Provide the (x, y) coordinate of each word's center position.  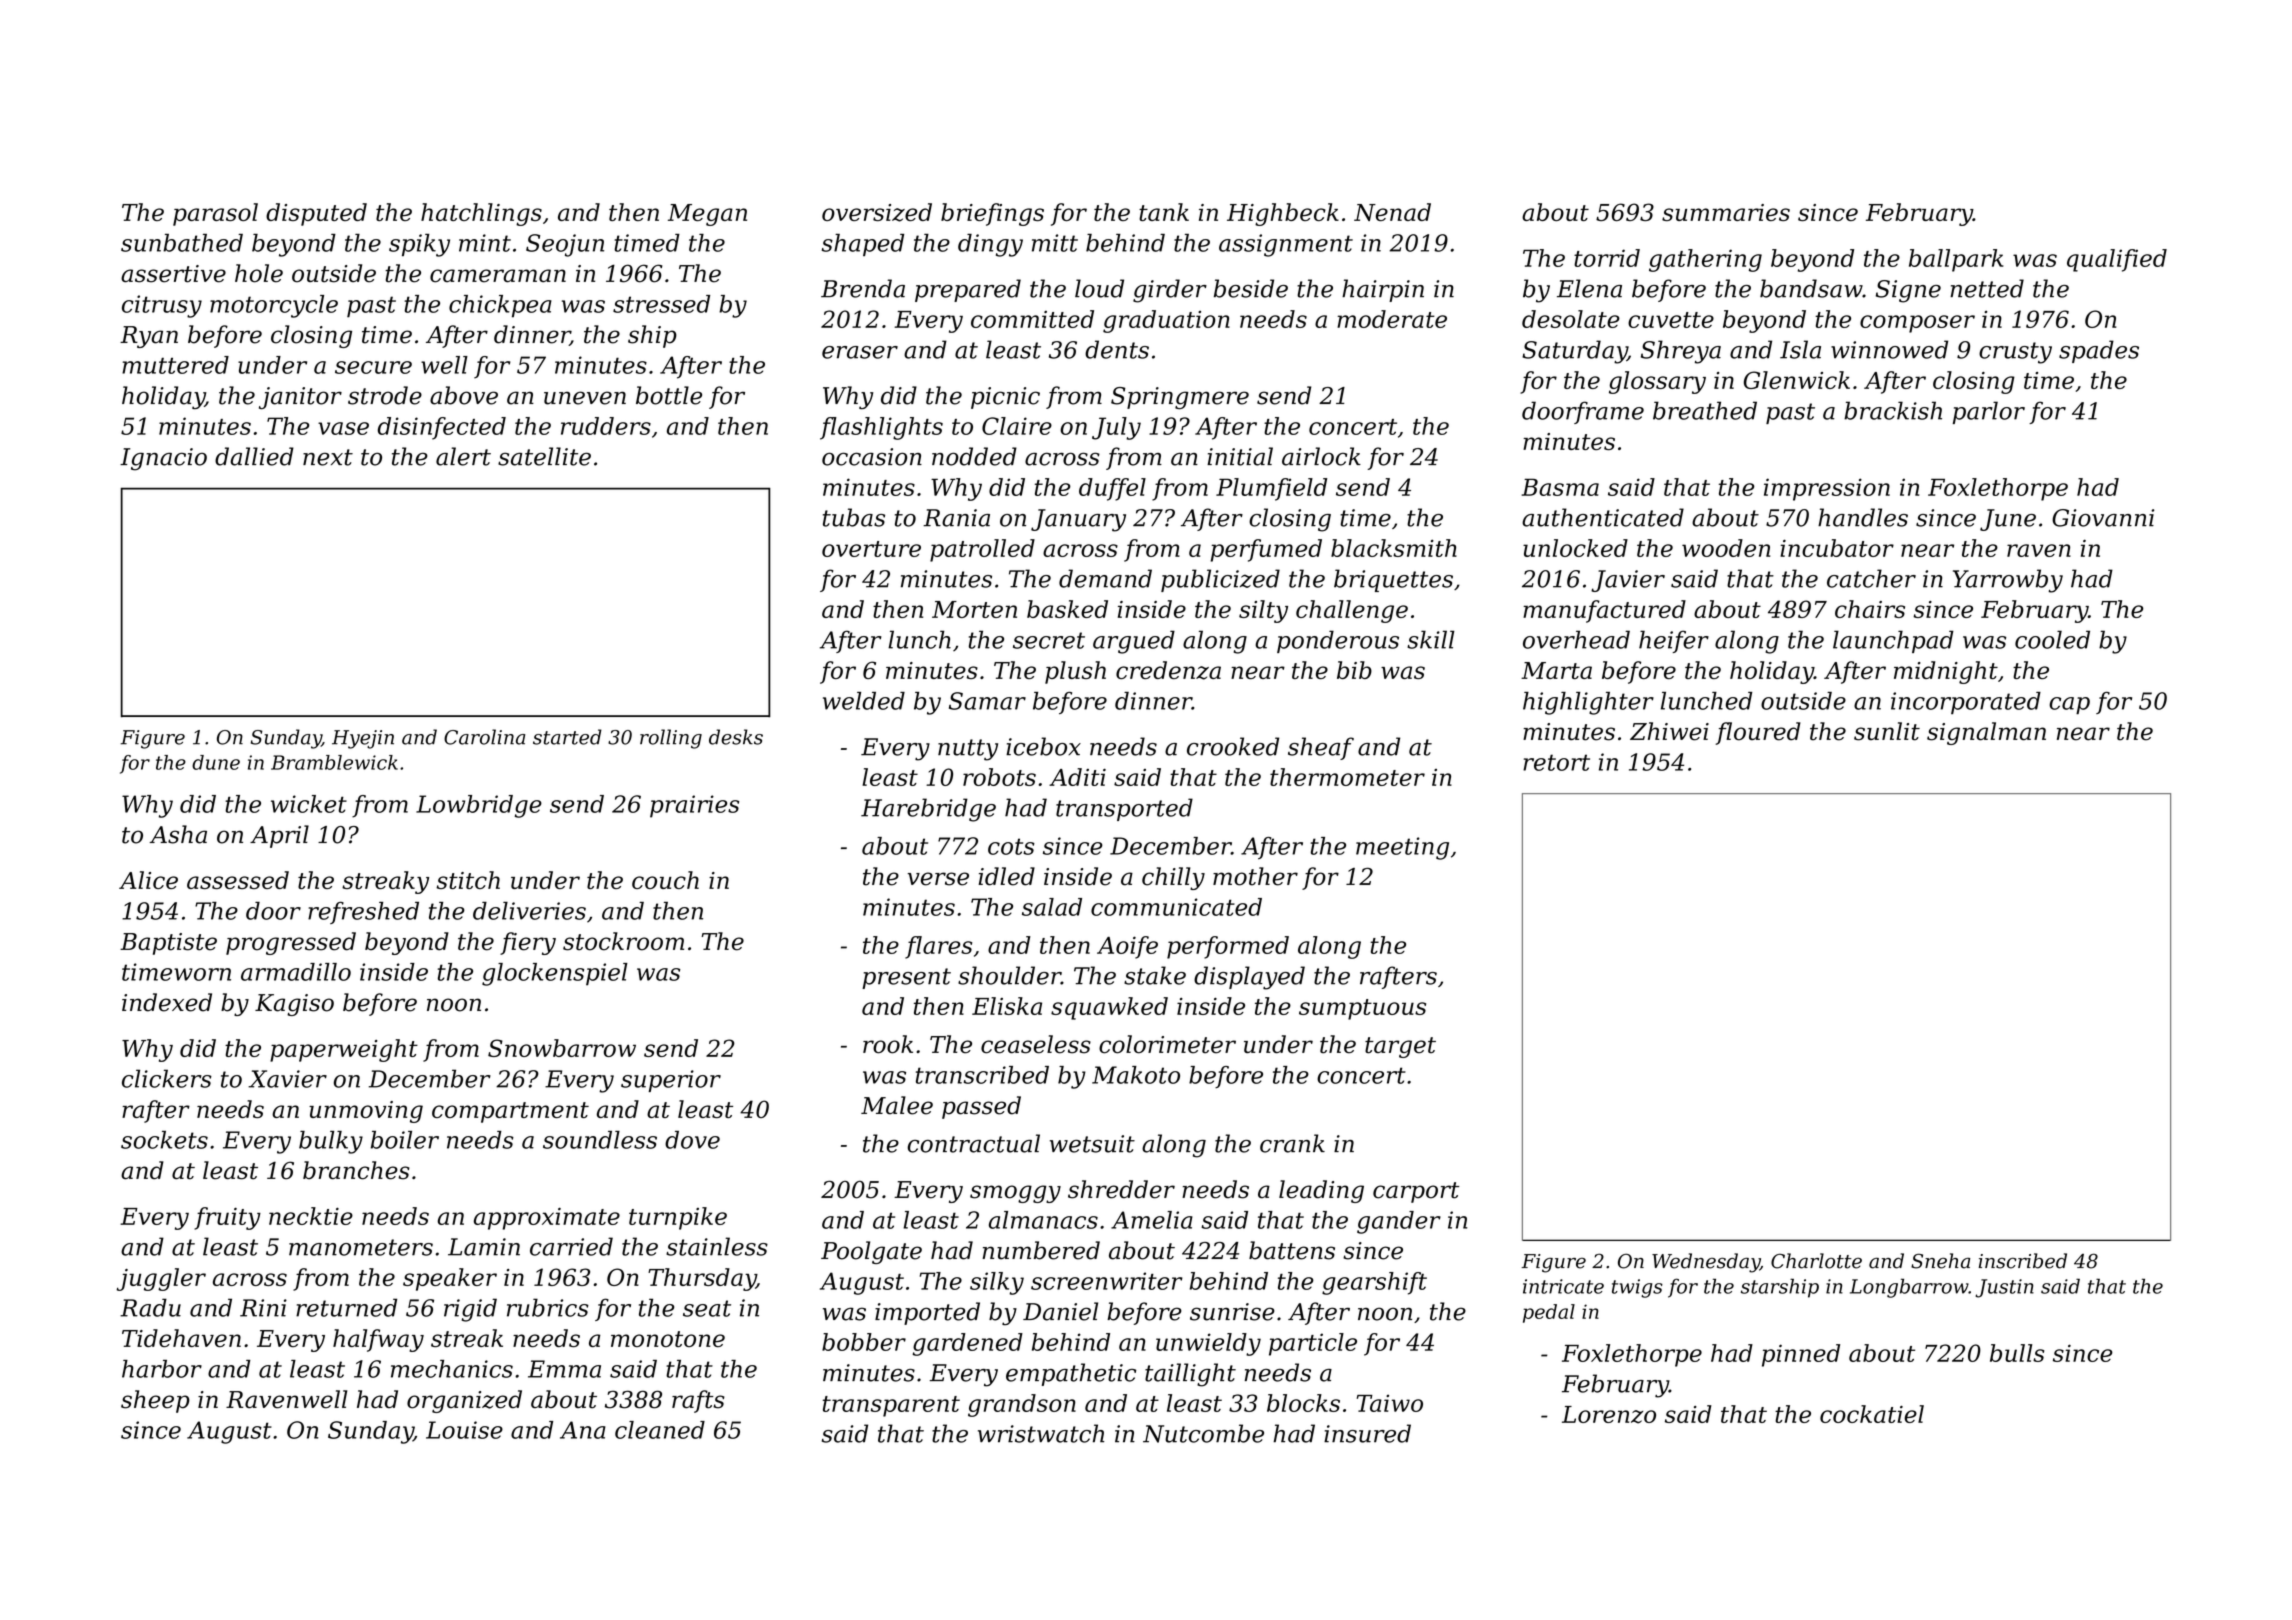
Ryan (149, 337)
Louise (464, 1430)
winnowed (1889, 349)
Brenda (863, 288)
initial (1240, 456)
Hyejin (363, 739)
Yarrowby (2008, 581)
